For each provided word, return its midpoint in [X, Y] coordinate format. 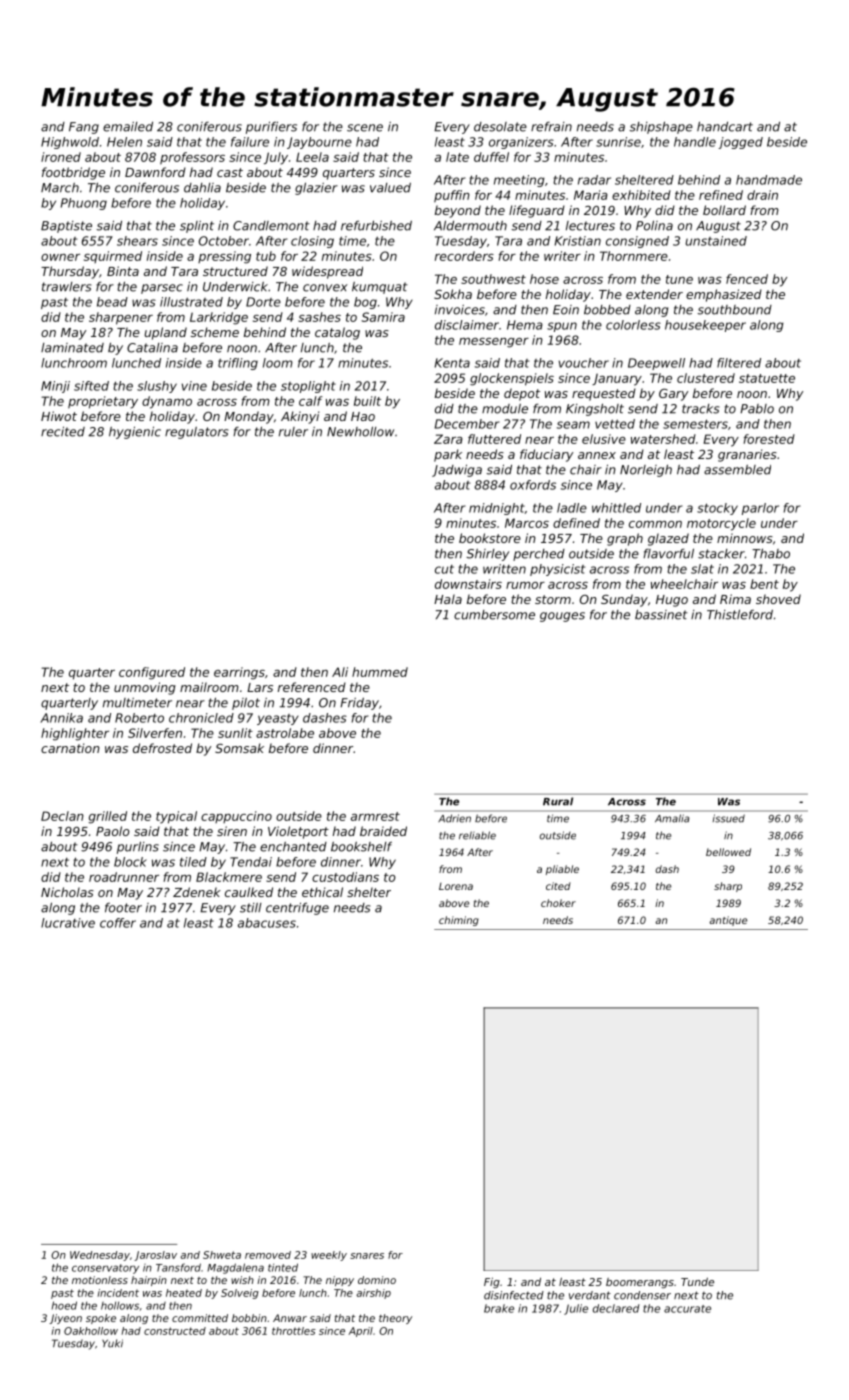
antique [728, 921]
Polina [654, 226]
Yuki [112, 1343]
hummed [380, 672]
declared [616, 1308]
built [367, 401]
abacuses [267, 923]
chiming [459, 921]
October [224, 241]
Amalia [672, 818]
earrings [239, 673]
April [361, 1332]
